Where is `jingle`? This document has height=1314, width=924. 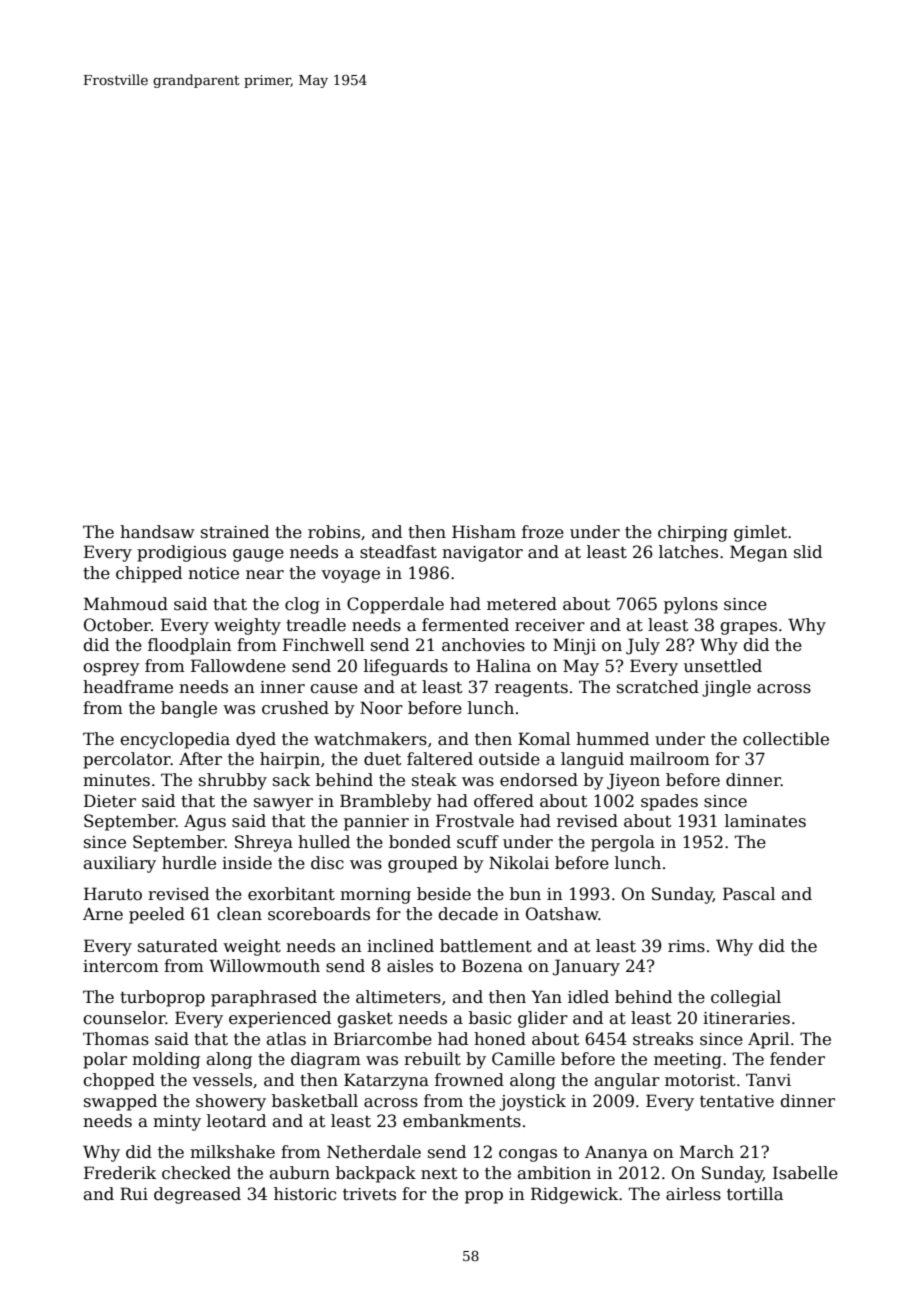
jingle is located at coordinates (726, 688).
